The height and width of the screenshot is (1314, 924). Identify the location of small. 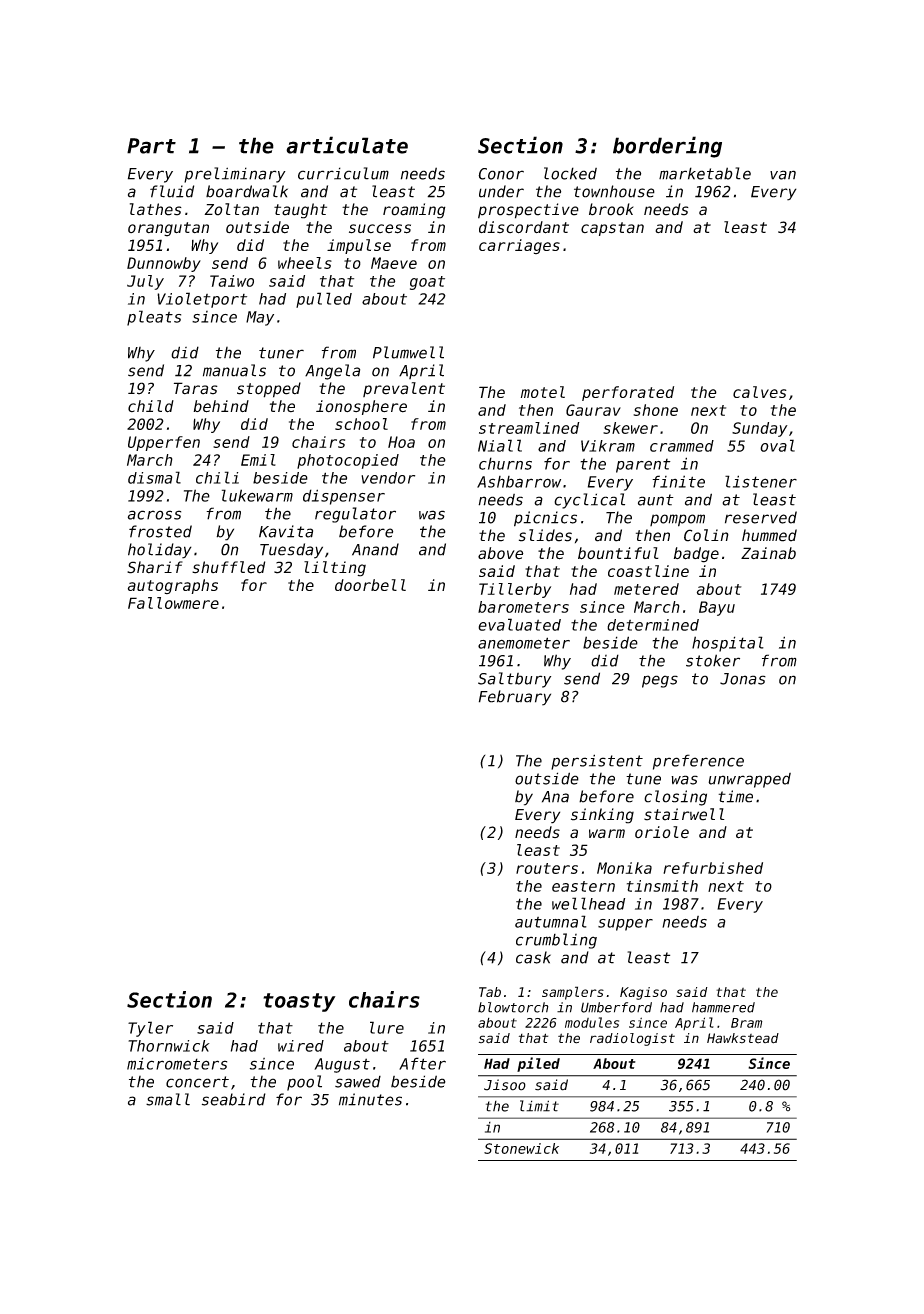
(168, 1099).
